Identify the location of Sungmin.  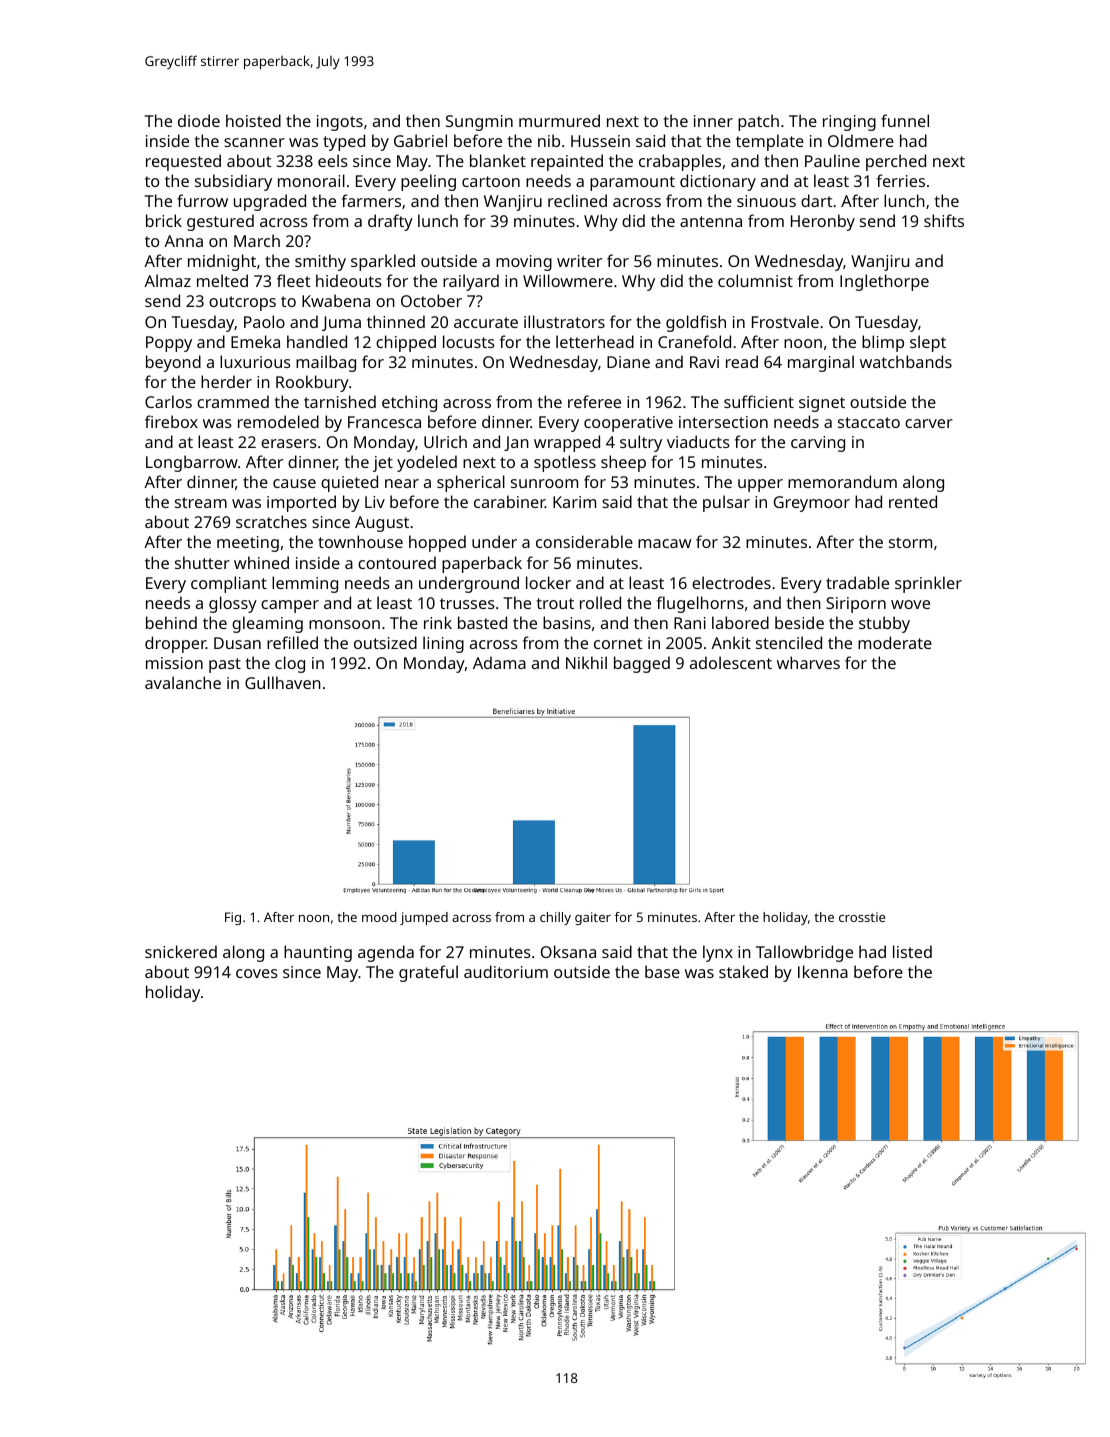
(479, 123).
